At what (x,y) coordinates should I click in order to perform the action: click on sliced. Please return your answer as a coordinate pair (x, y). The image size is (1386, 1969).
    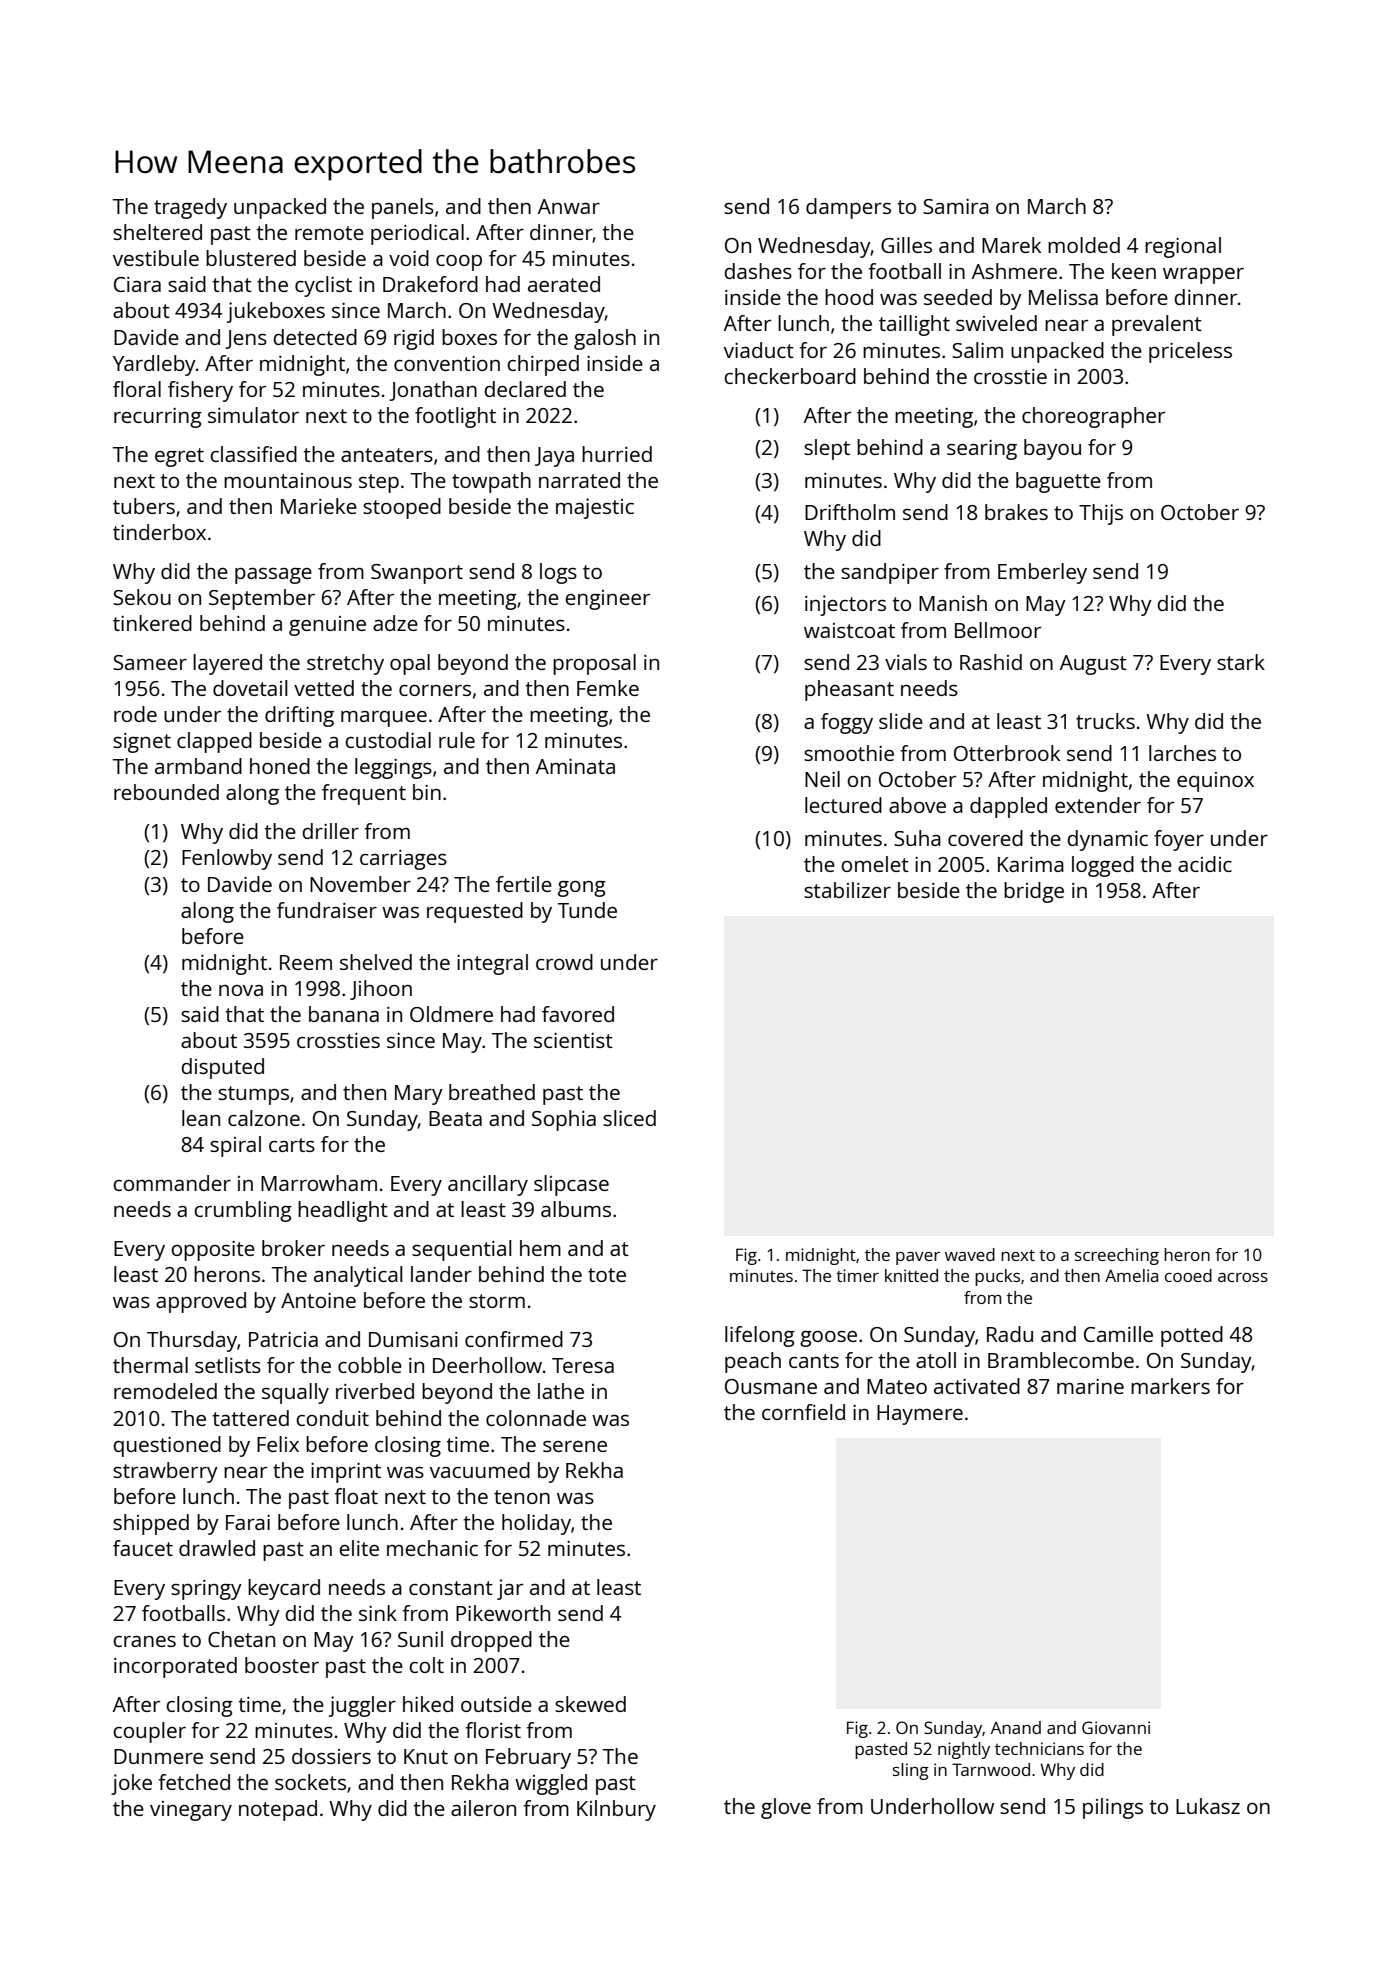
    Looking at the image, I should click on (629, 1118).
